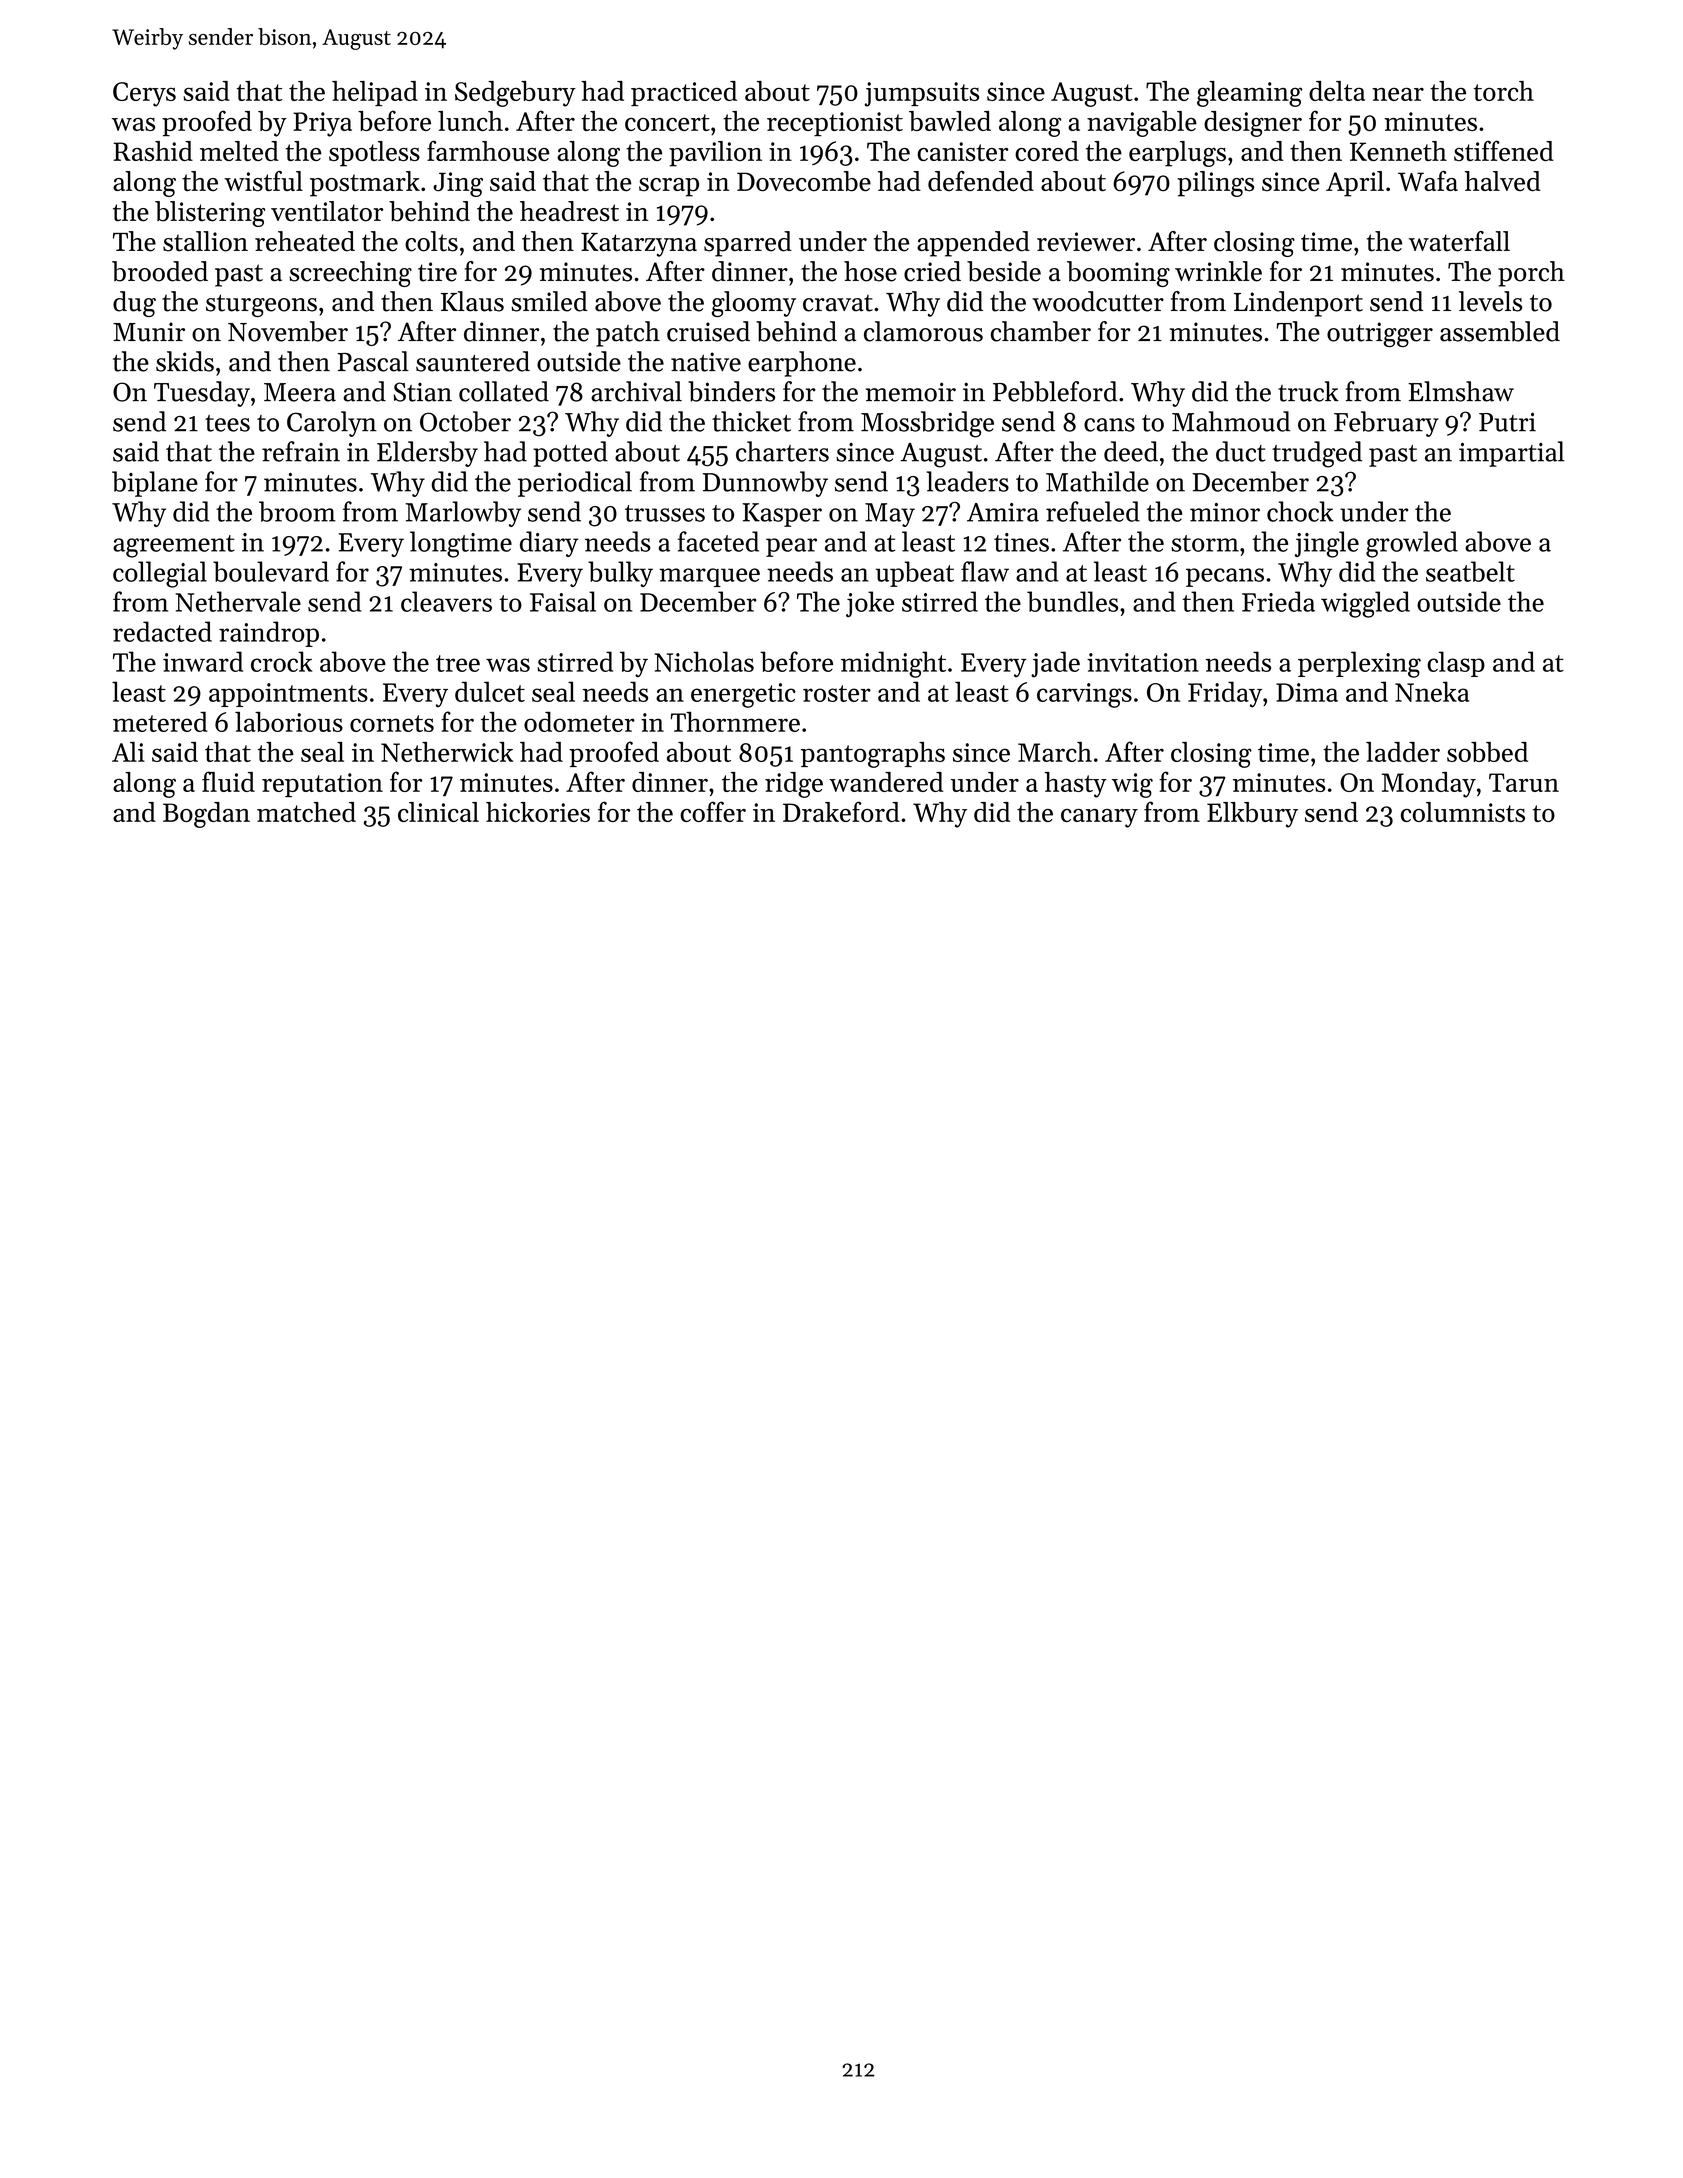  I want to click on Tuesday, so click(202, 394).
